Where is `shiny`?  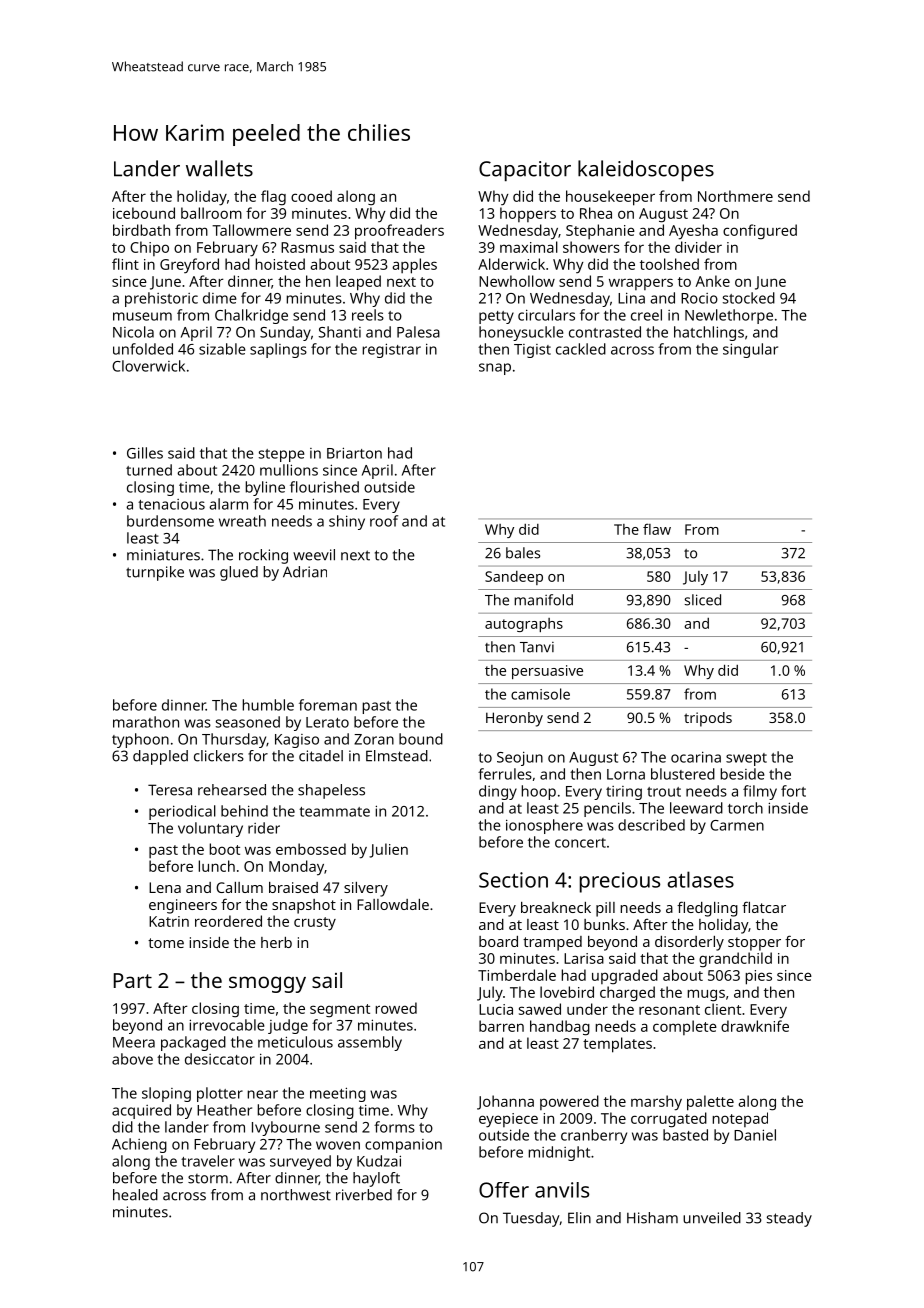
shiny is located at coordinates (347, 522).
